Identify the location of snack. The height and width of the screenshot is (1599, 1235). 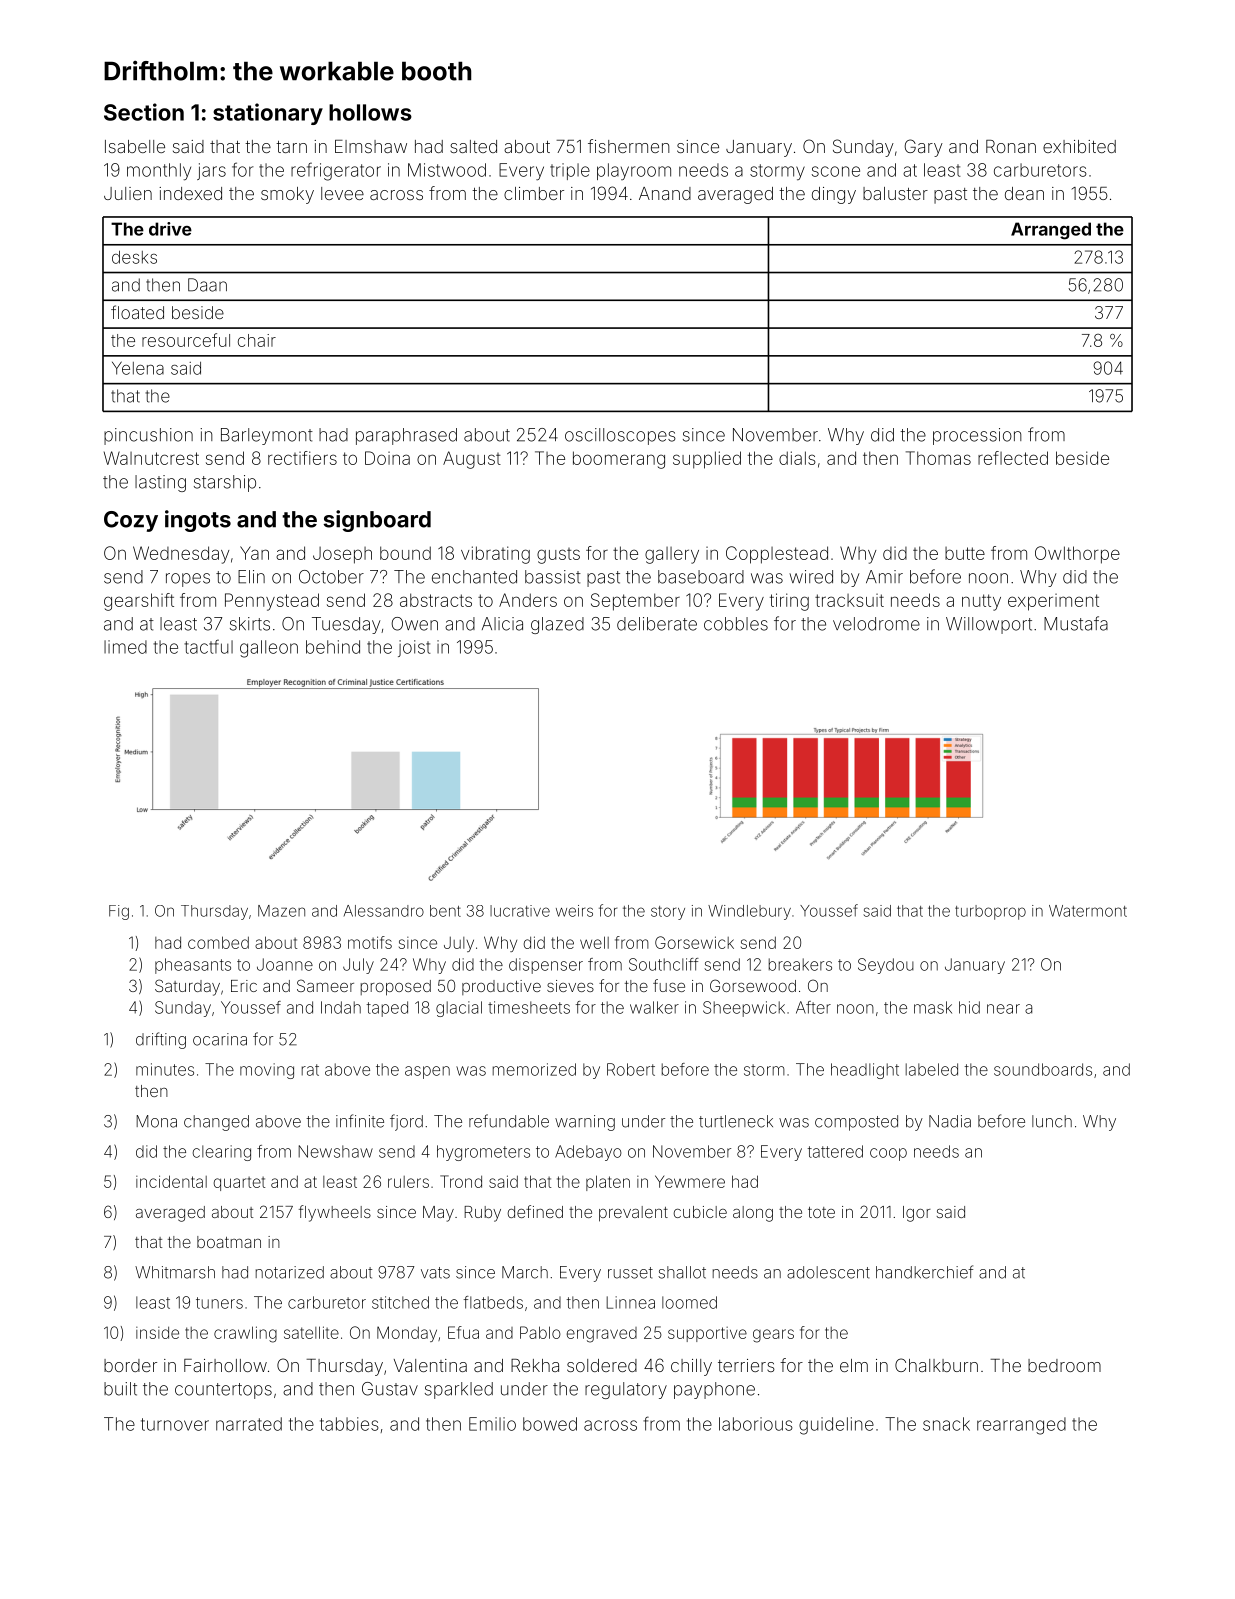
(946, 1424).
